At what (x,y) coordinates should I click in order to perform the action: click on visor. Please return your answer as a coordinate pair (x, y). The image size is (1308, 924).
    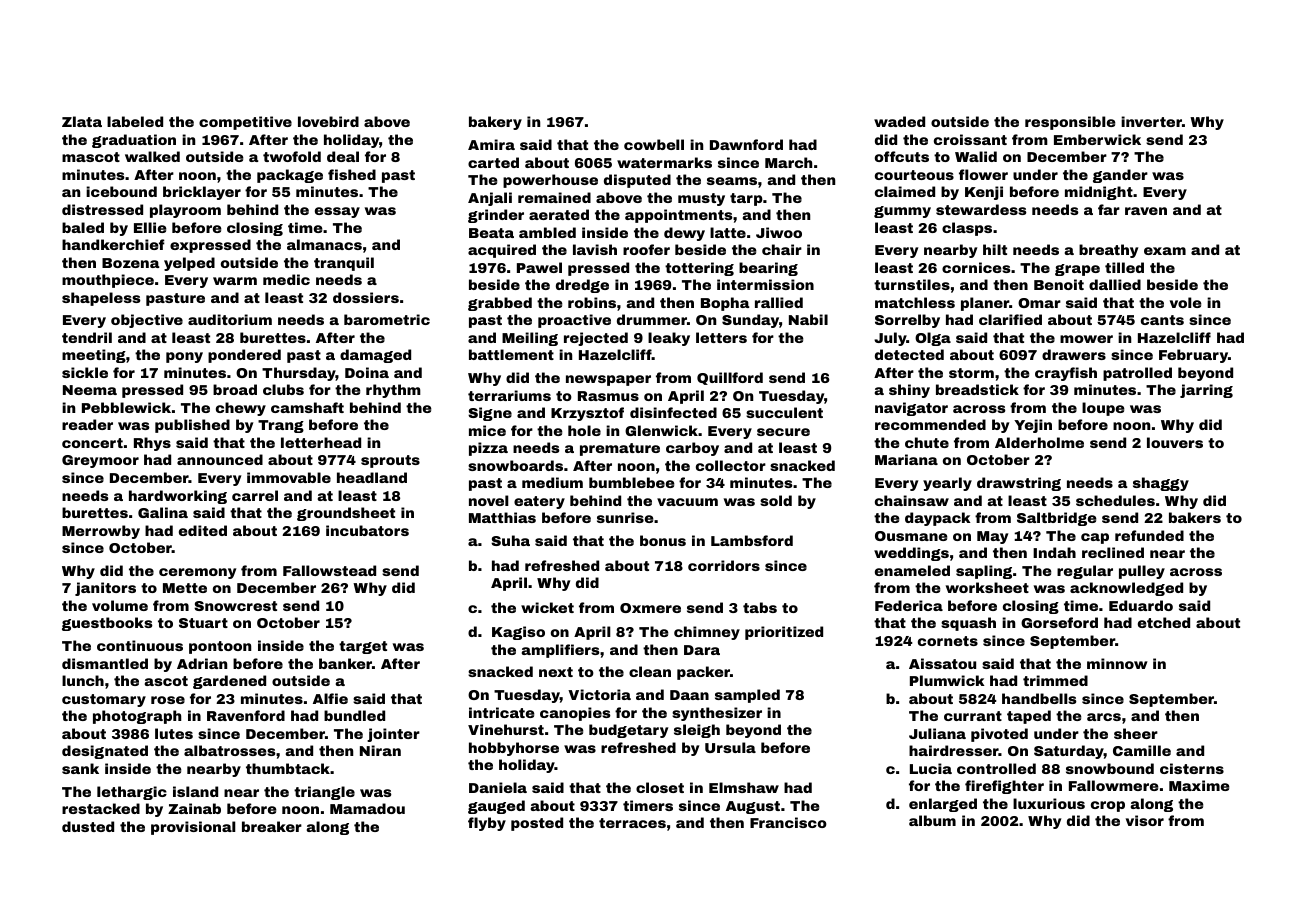
    Looking at the image, I should click on (1145, 820).
